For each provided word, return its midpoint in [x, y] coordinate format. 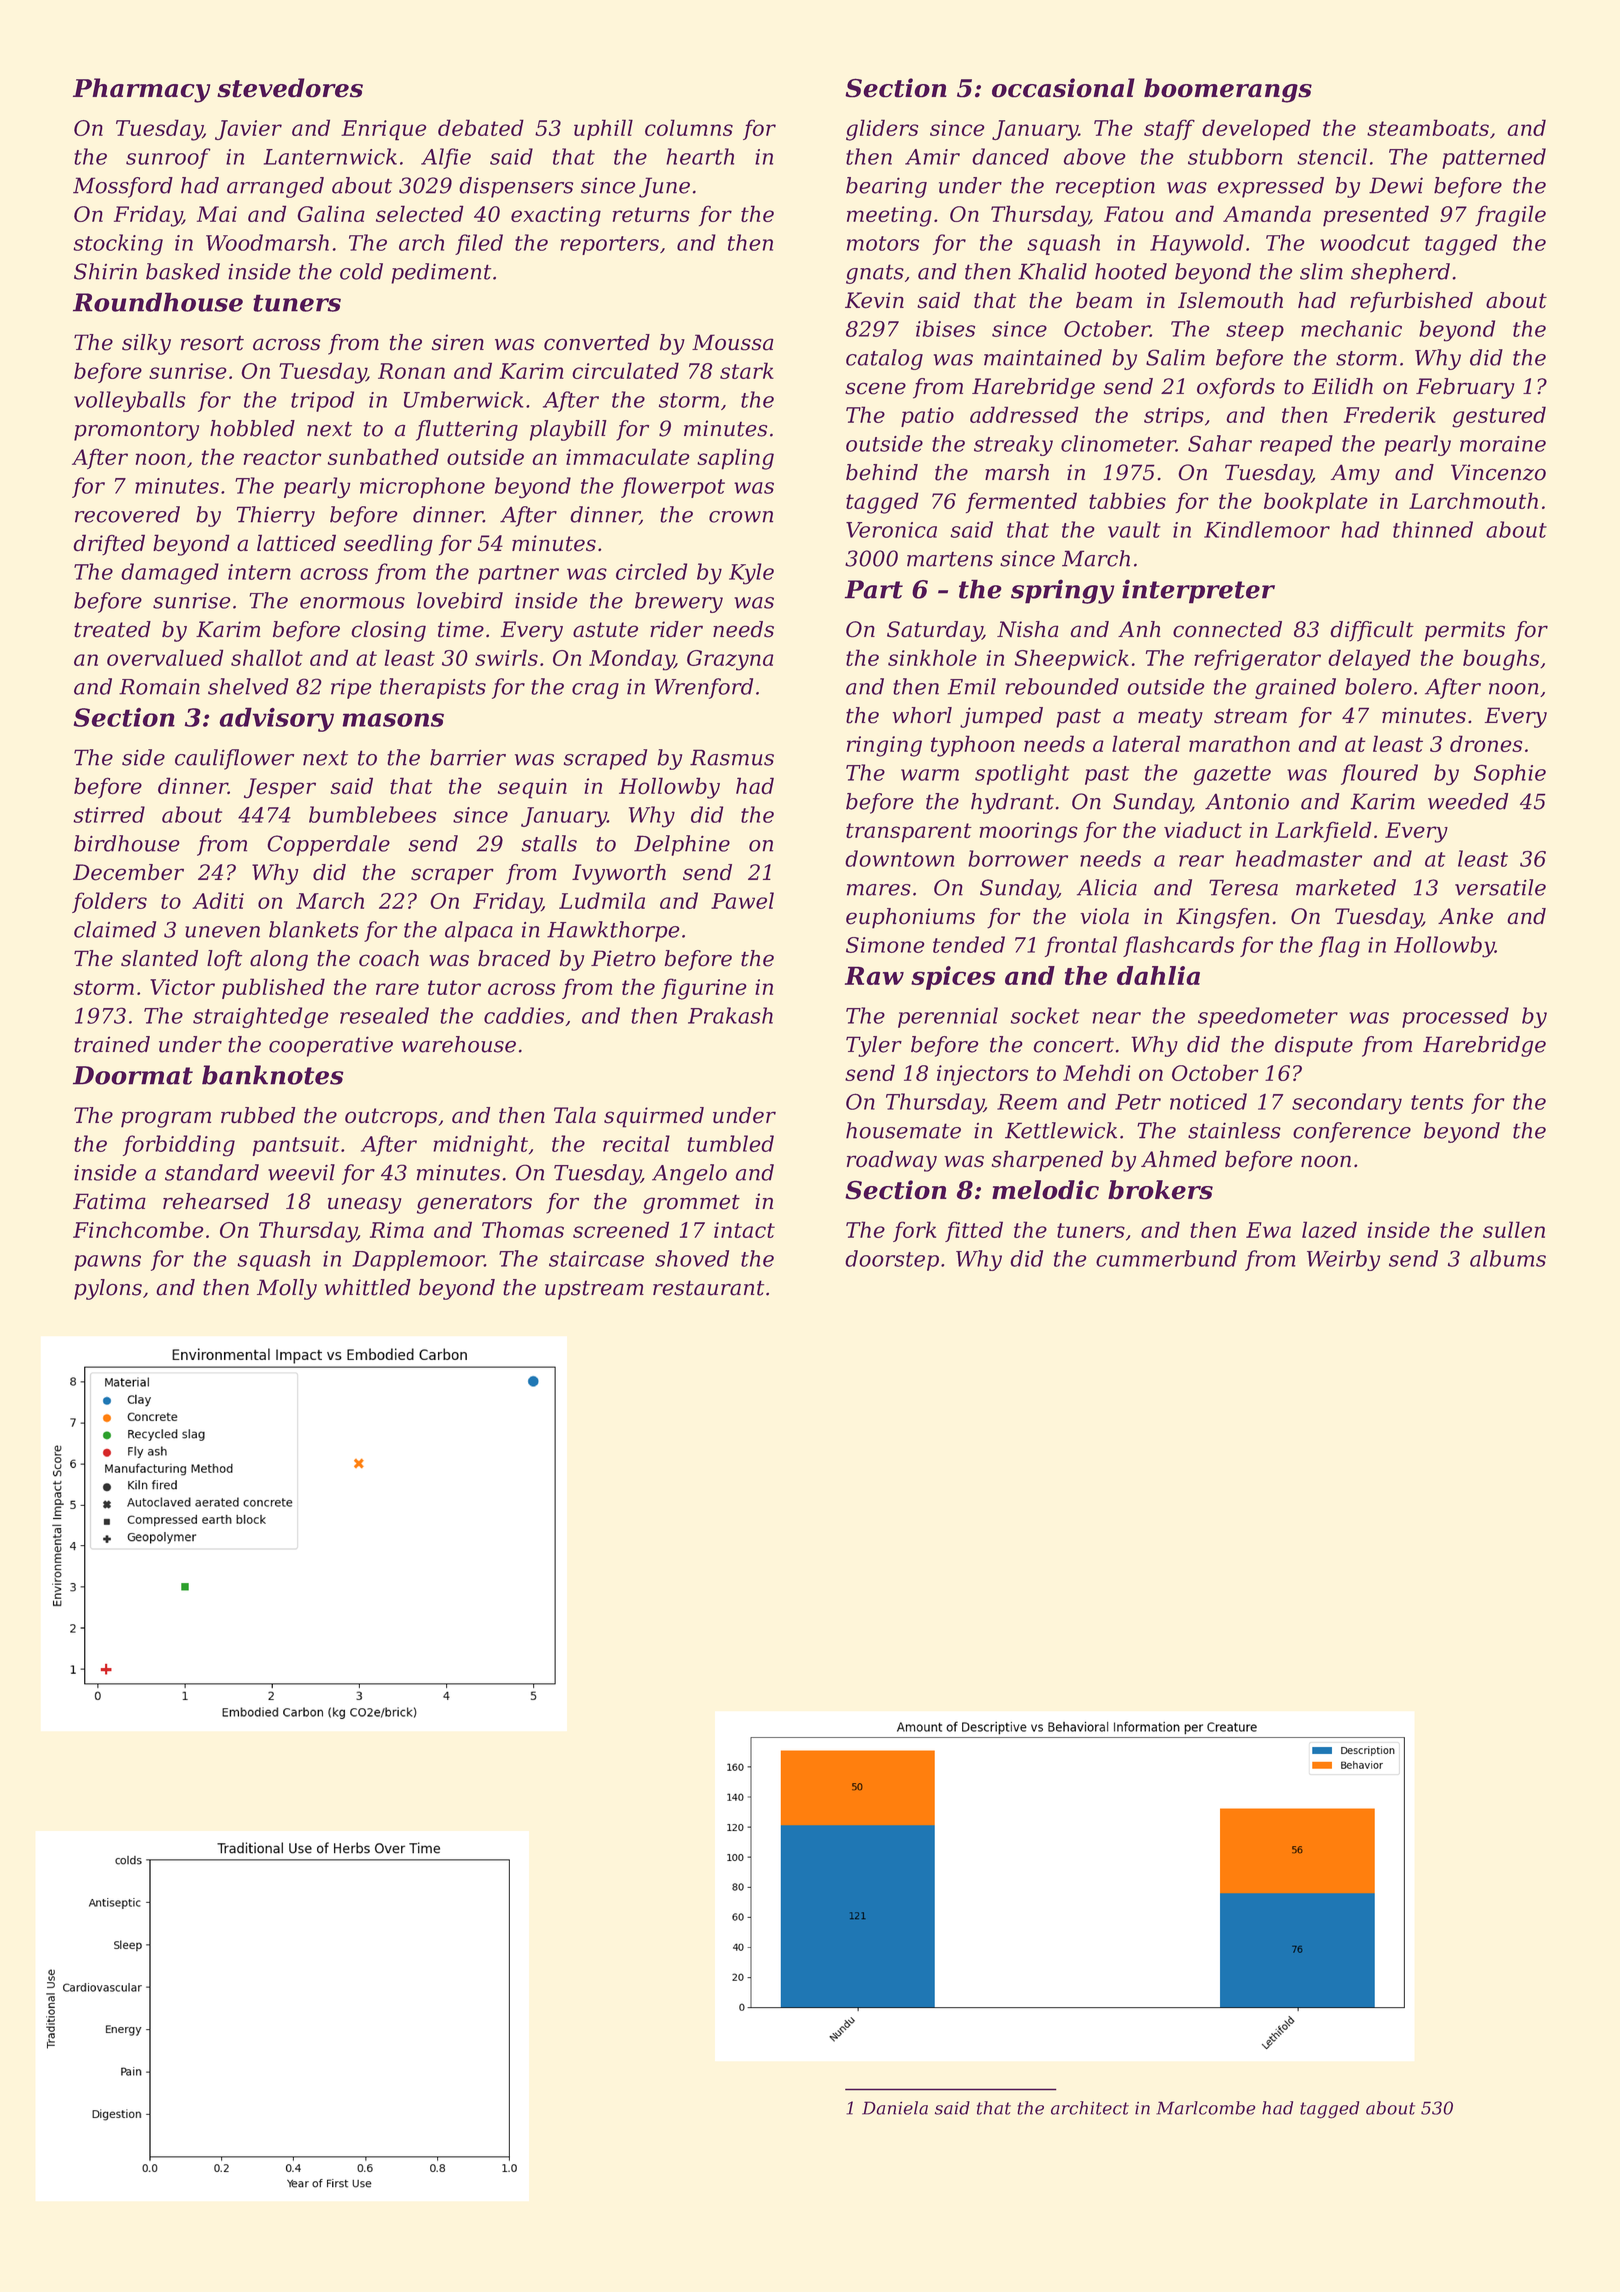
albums [1508, 1258]
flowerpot [673, 487]
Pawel [742, 900]
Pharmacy [141, 90]
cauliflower [234, 759]
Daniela [895, 2108]
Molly [287, 1289]
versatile [1500, 887]
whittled [368, 1287]
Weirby [1343, 1260]
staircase [596, 1259]
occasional [1063, 88]
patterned [1494, 158]
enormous [352, 603]
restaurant [708, 1288]
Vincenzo [1498, 472]
